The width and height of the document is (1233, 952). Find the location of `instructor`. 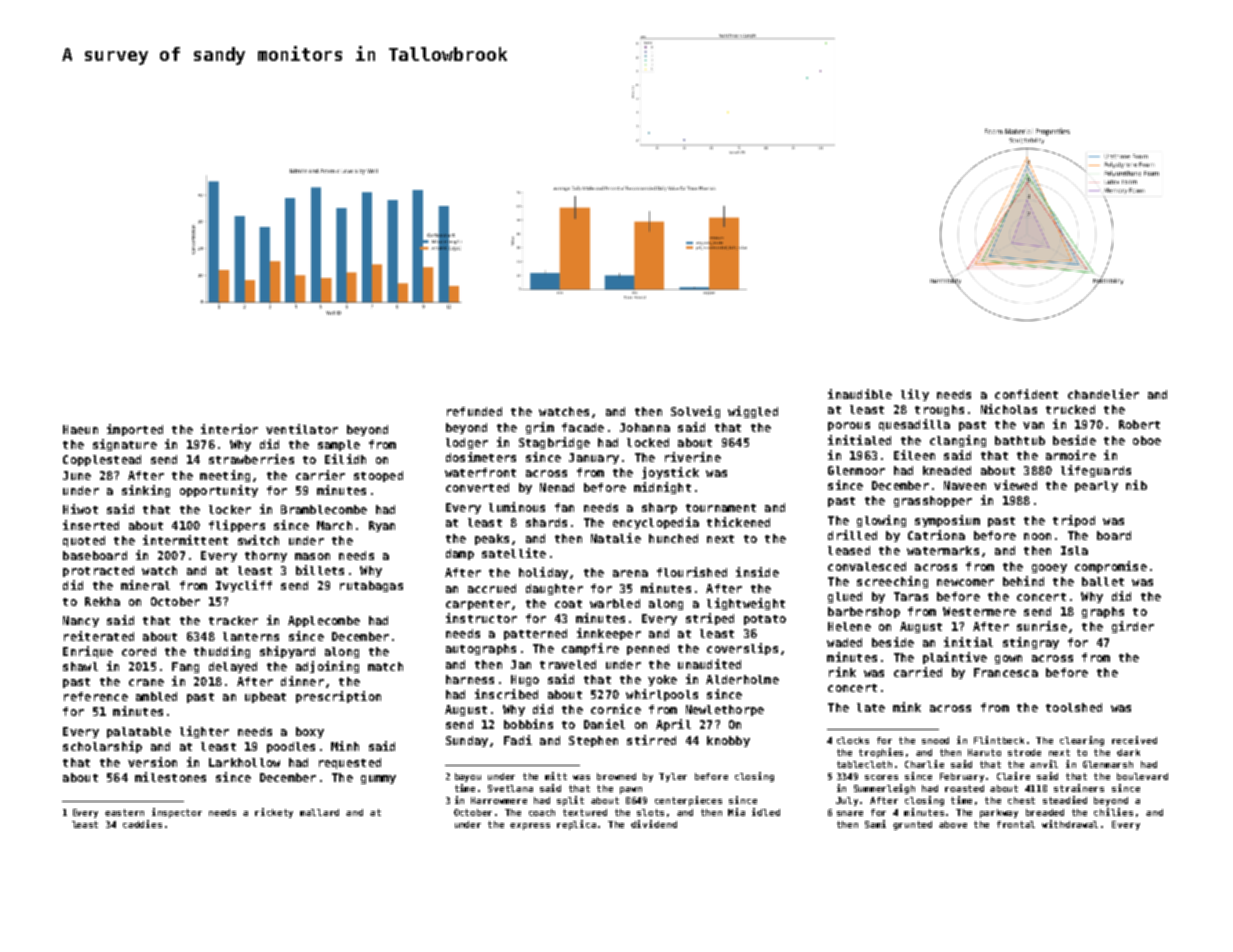

instructor is located at coordinates (481, 618).
